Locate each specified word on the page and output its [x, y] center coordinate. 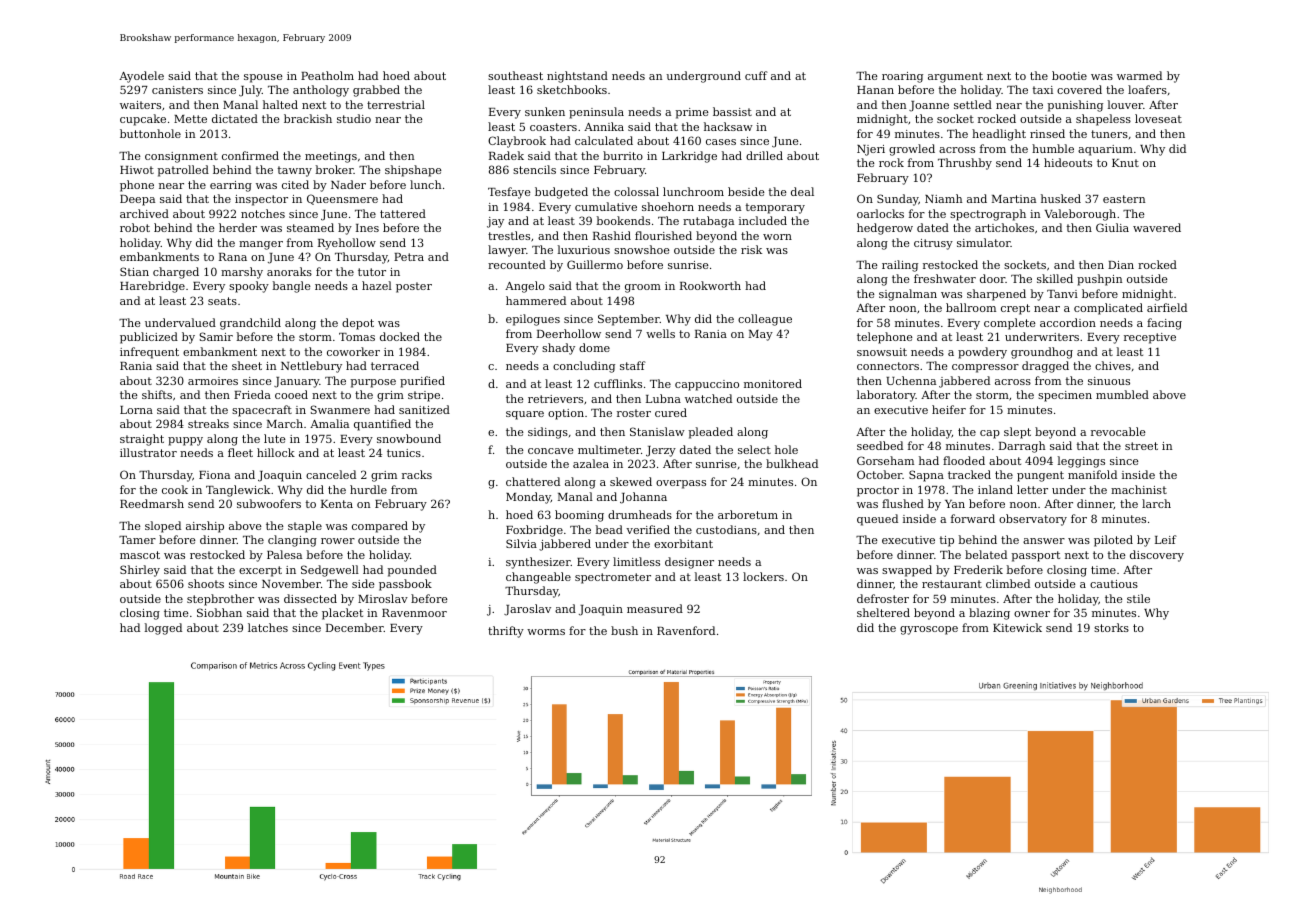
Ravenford [686, 630]
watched [708, 398]
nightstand [577, 77]
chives [1113, 365]
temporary [775, 208]
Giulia [1112, 227]
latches [268, 627]
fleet [240, 452]
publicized [149, 338]
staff [633, 365]
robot [135, 227]
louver [1125, 104]
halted [280, 104]
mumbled [1122, 394]
